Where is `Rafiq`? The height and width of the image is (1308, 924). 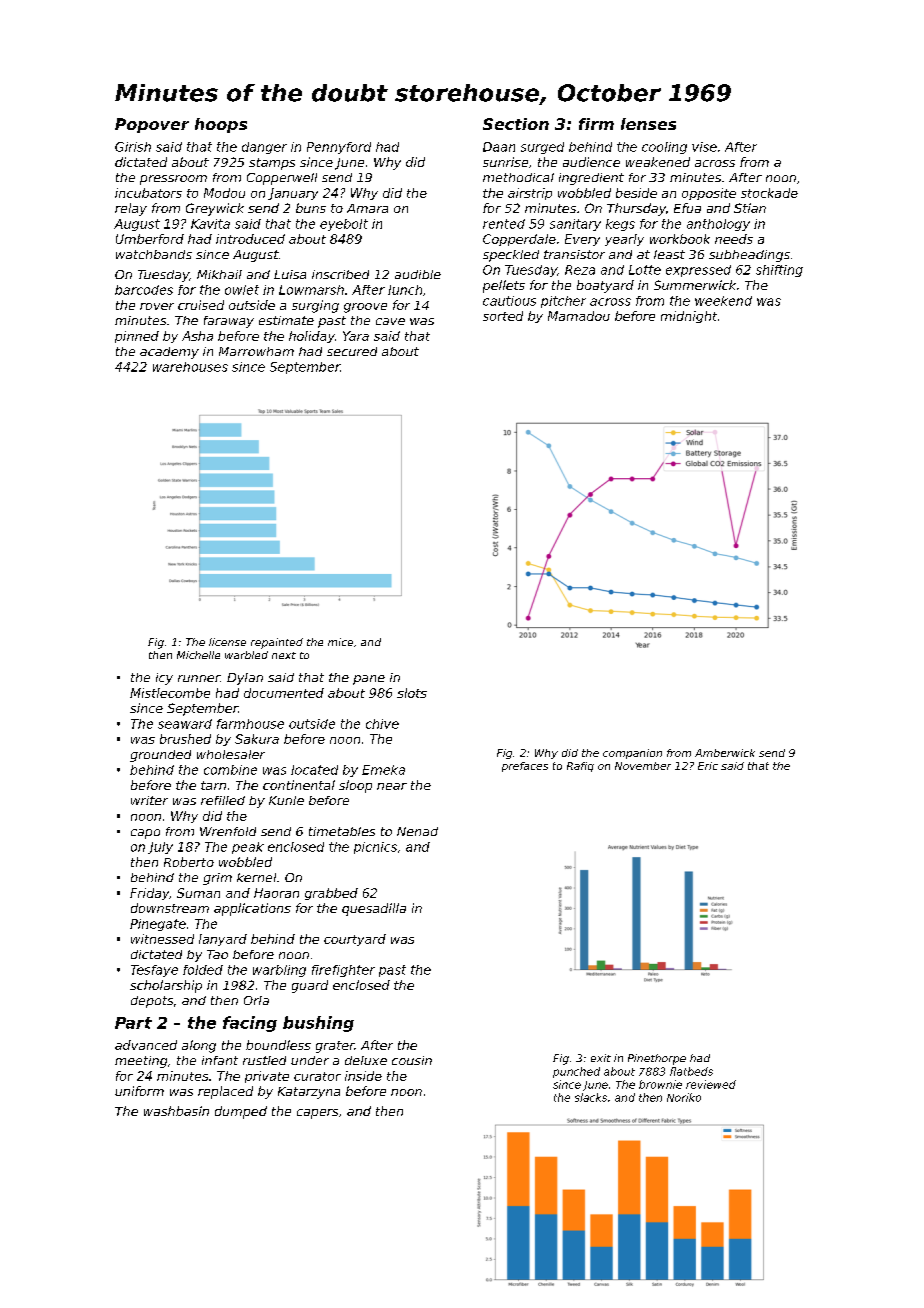 Rafiq is located at coordinates (580, 767).
